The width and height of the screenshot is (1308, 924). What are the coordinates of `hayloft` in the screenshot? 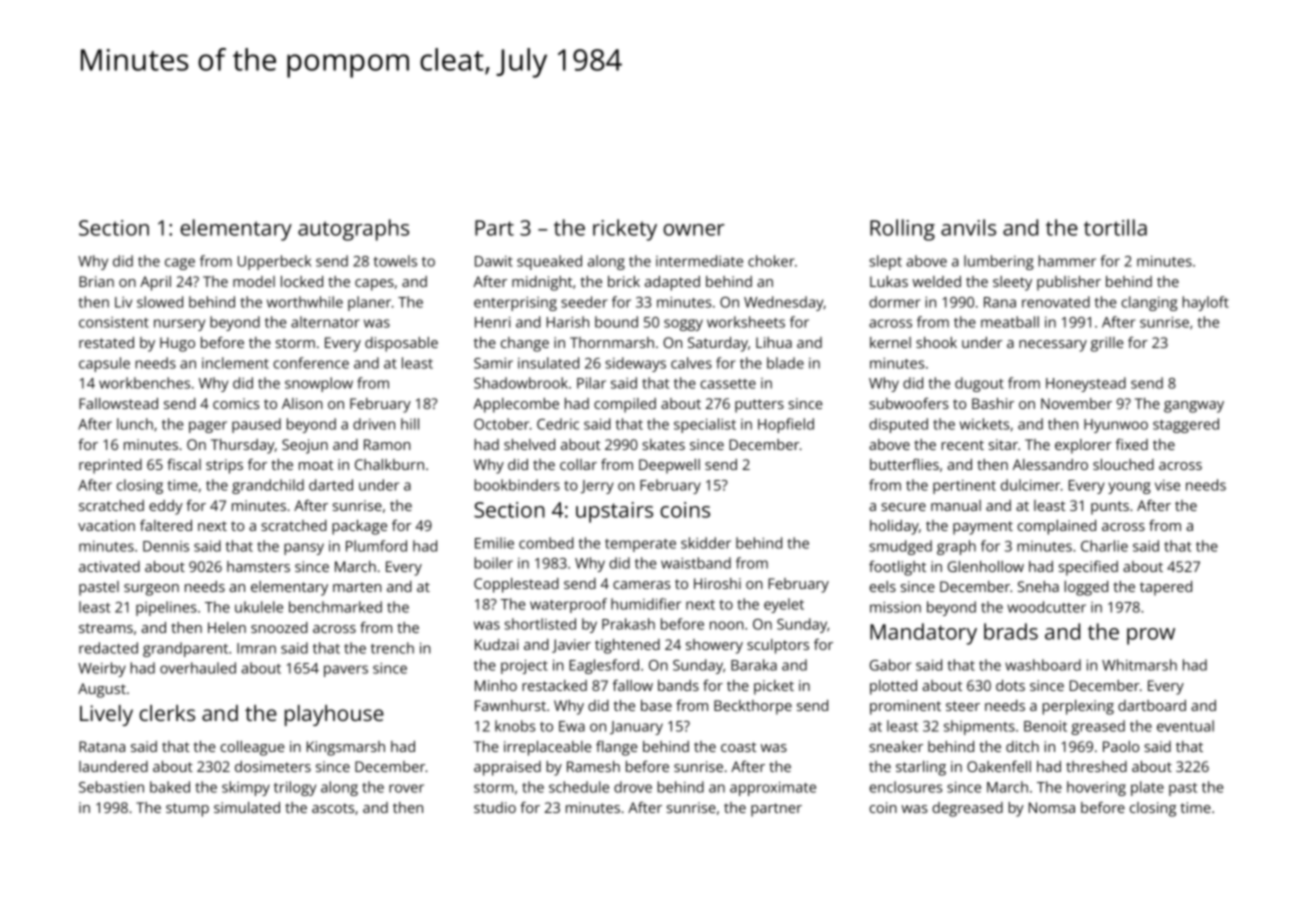 It's located at (1206, 303).
